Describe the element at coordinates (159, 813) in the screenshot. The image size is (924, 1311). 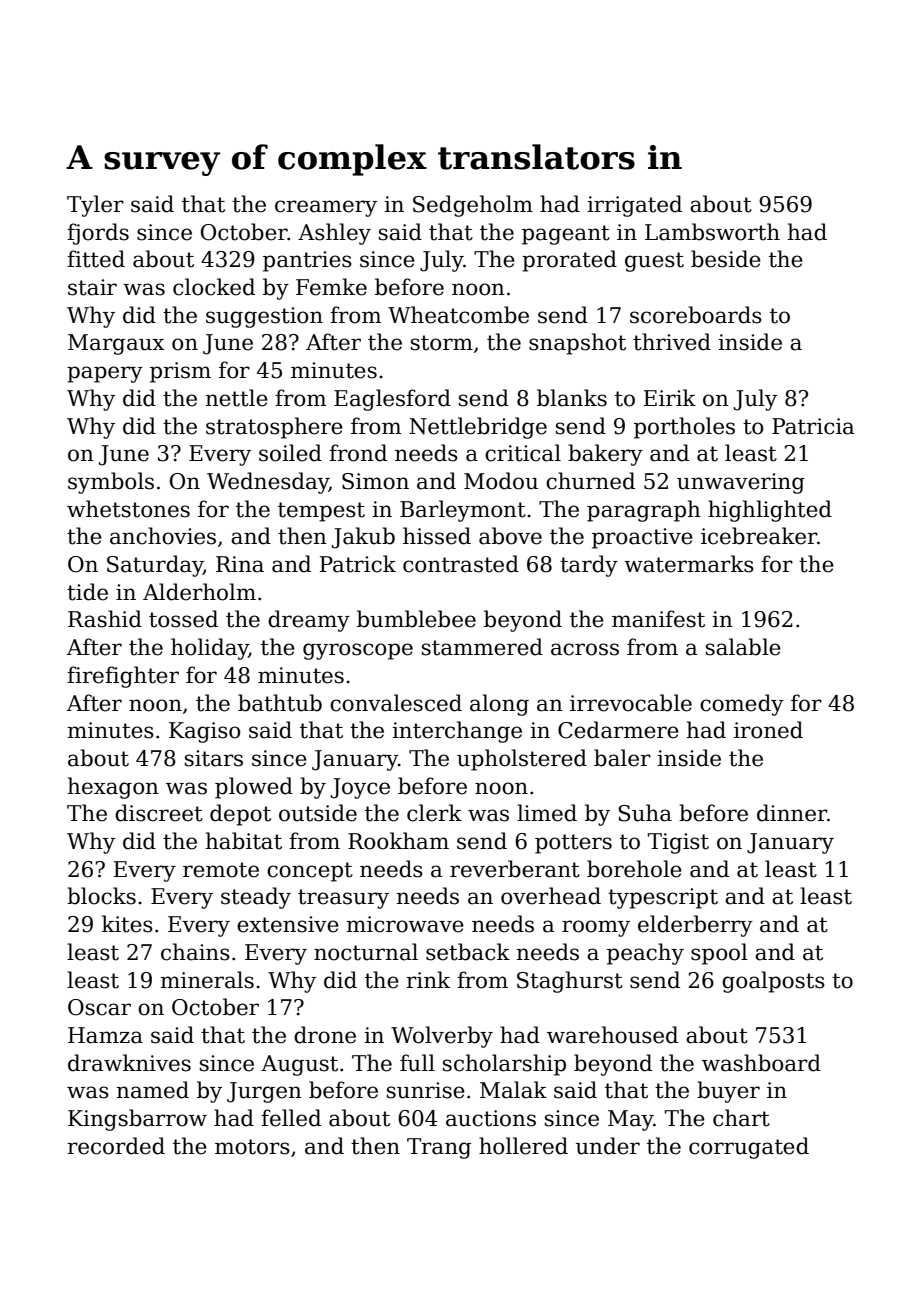
I see `discreet` at that location.
